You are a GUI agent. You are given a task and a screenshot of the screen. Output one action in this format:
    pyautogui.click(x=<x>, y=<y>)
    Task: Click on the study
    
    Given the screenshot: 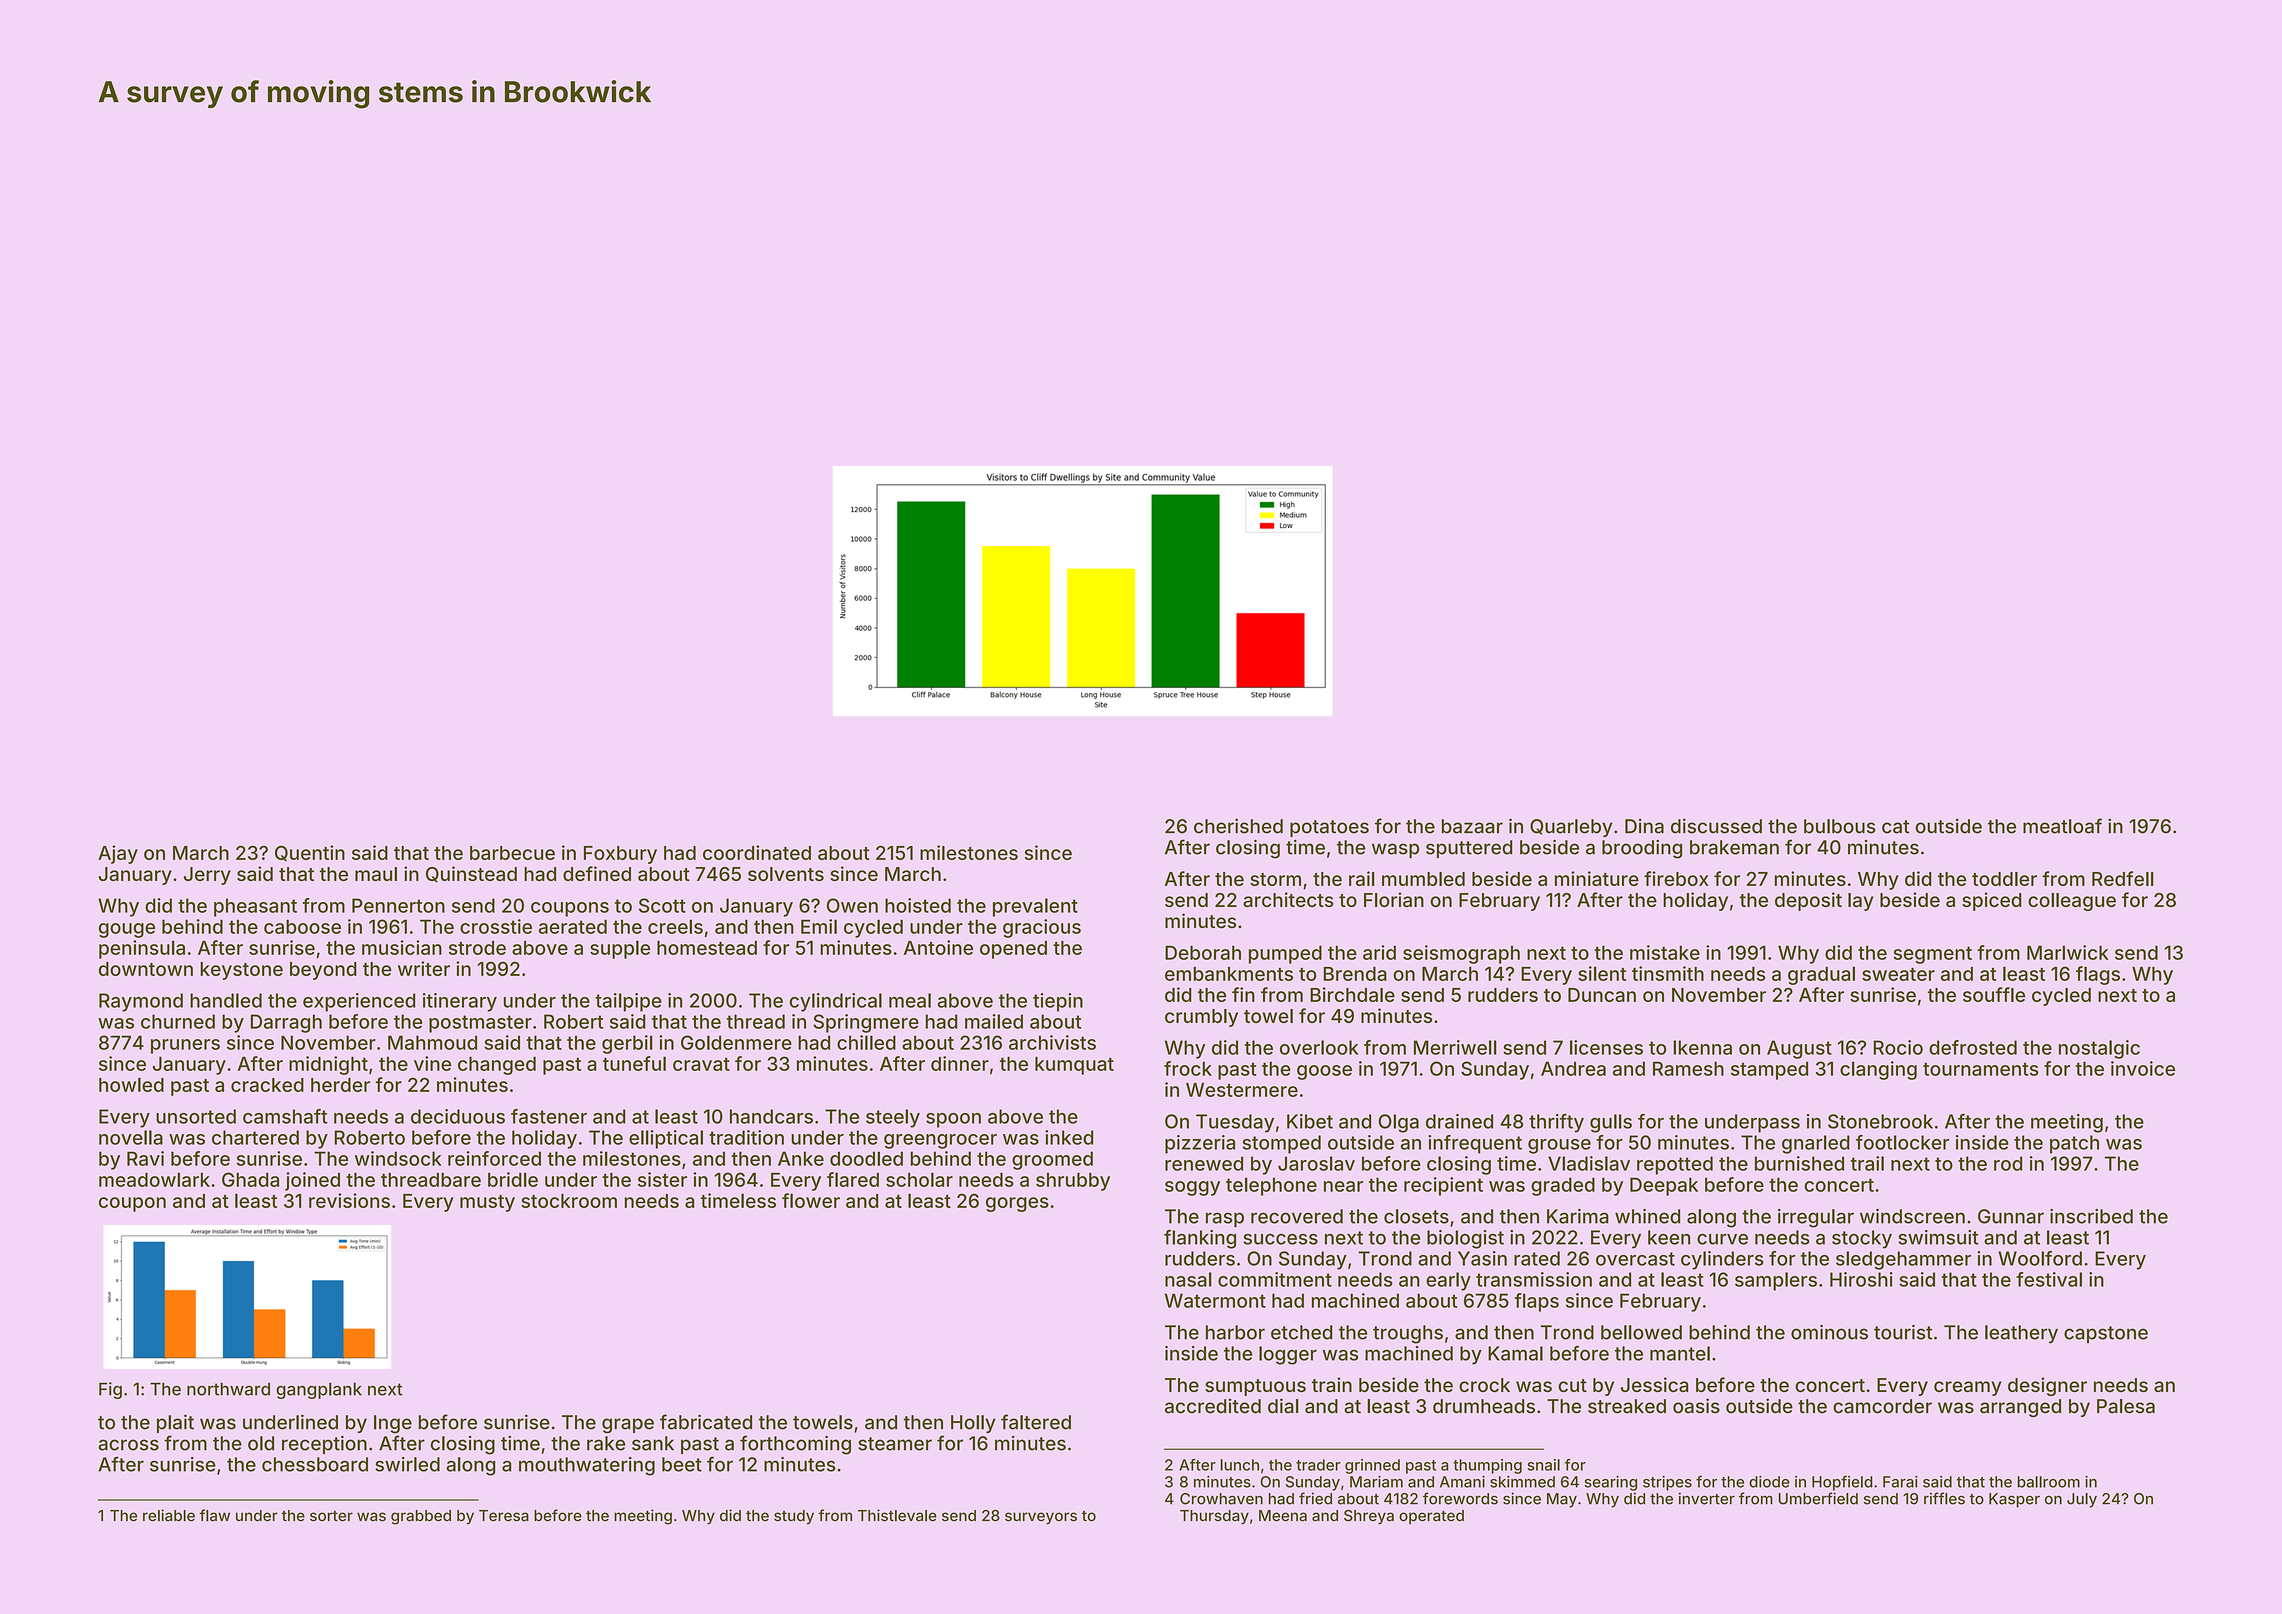 What is the action you would take?
    pyautogui.click(x=794, y=1517)
